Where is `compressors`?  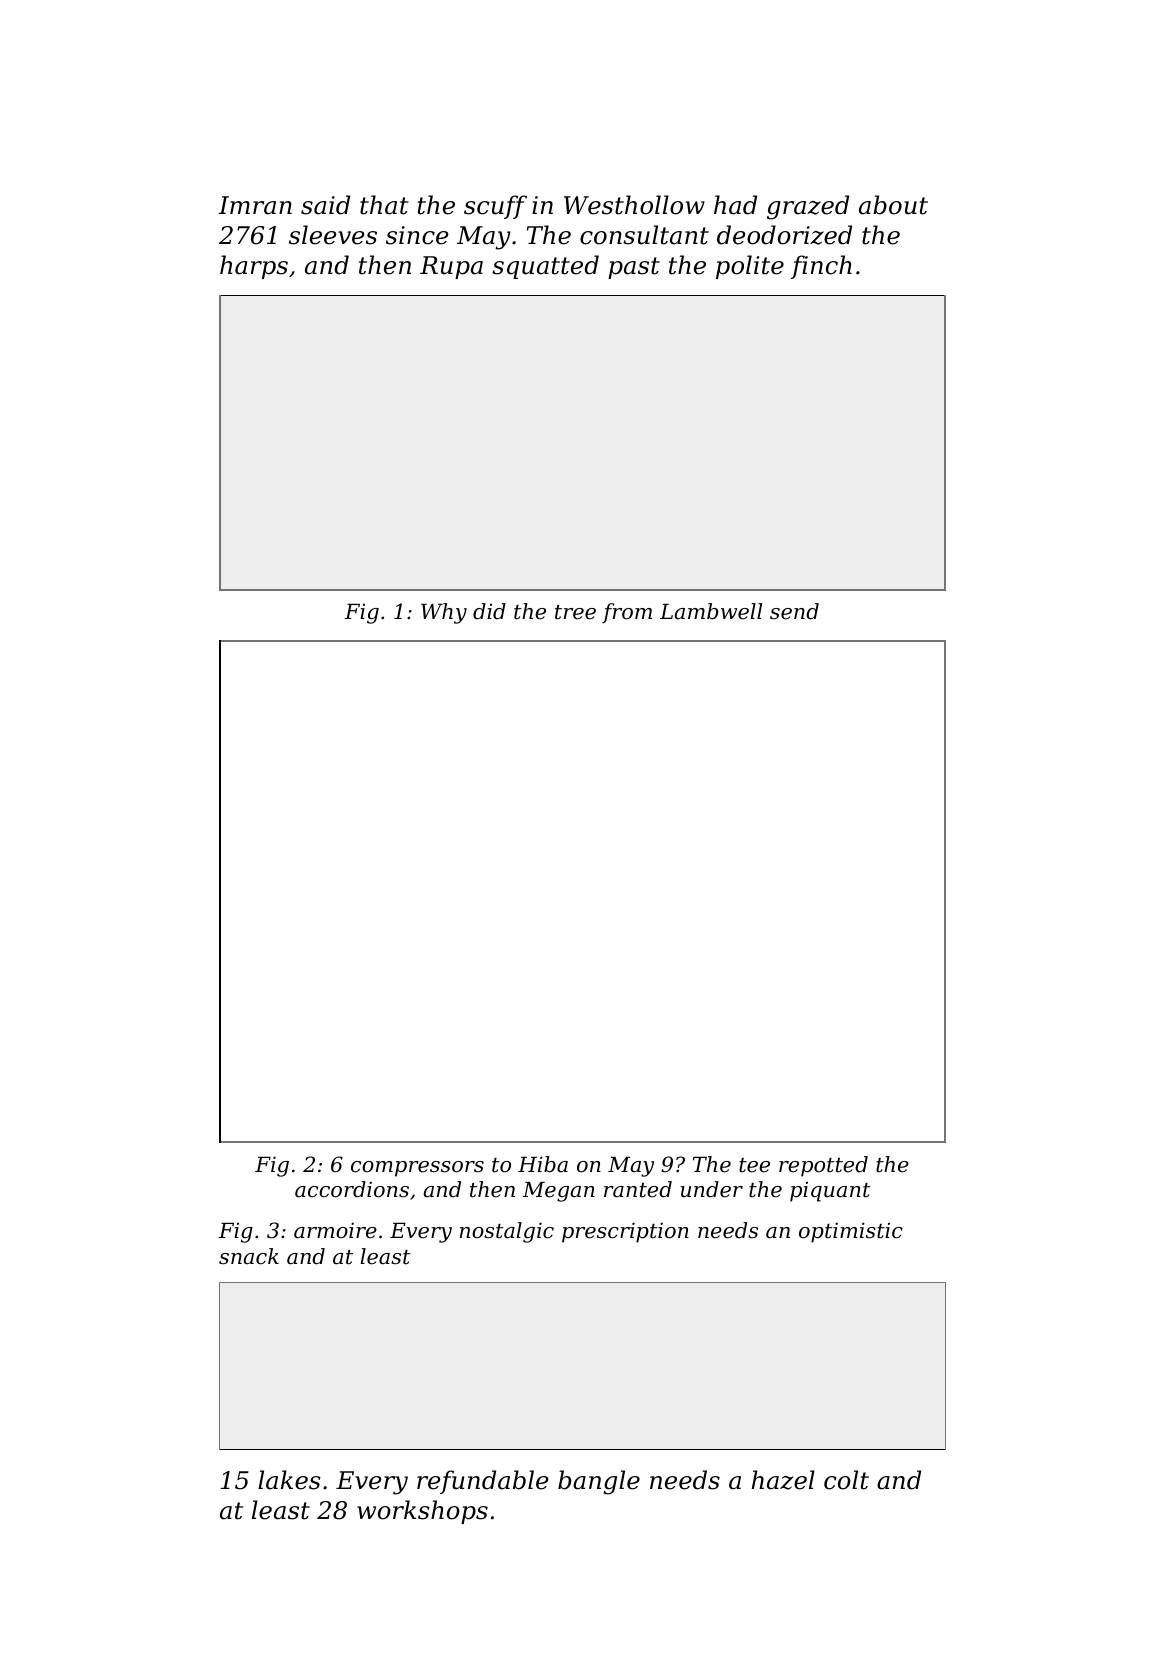
compressors is located at coordinates (417, 1169).
